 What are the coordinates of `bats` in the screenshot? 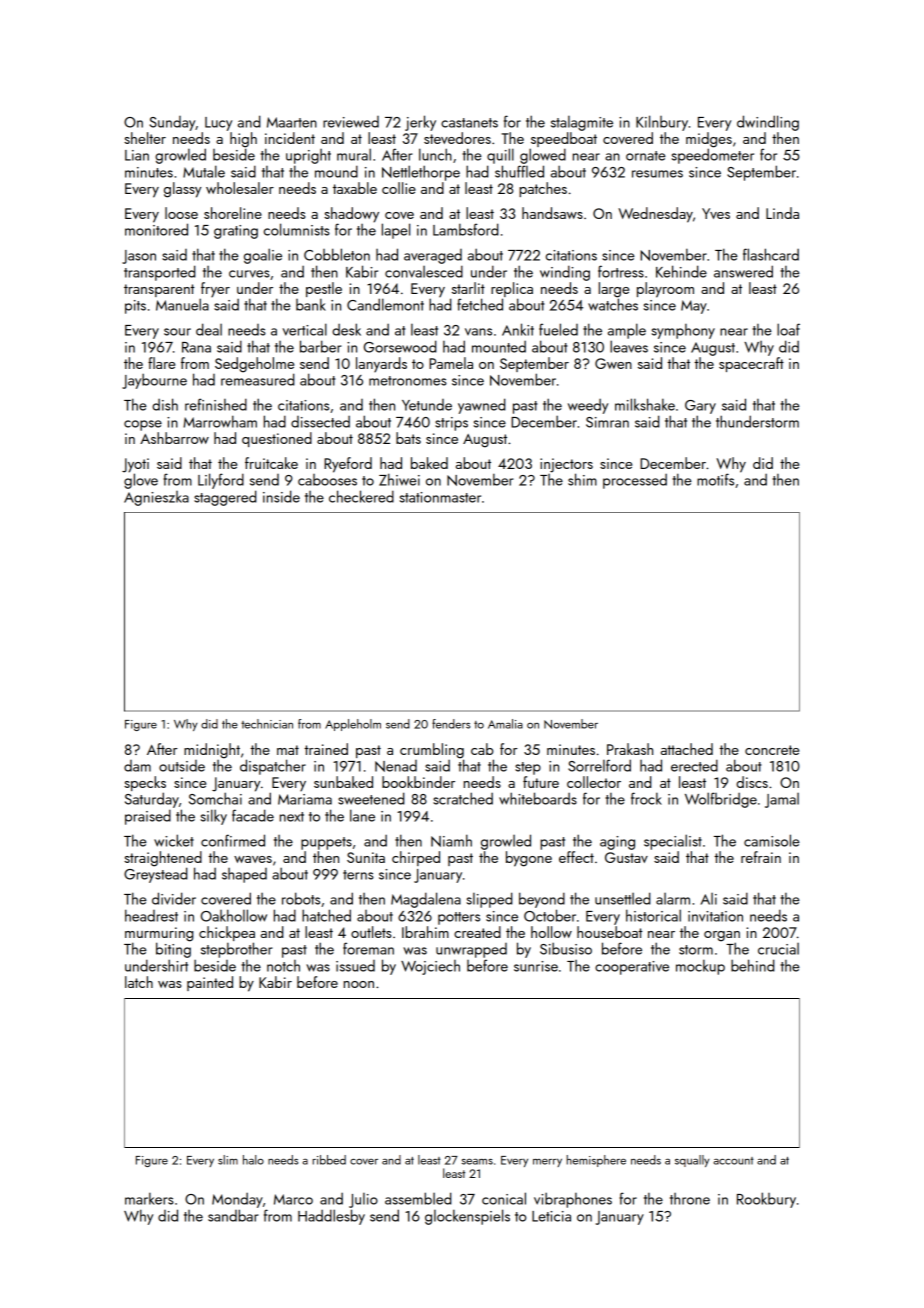 It's located at (408, 438).
